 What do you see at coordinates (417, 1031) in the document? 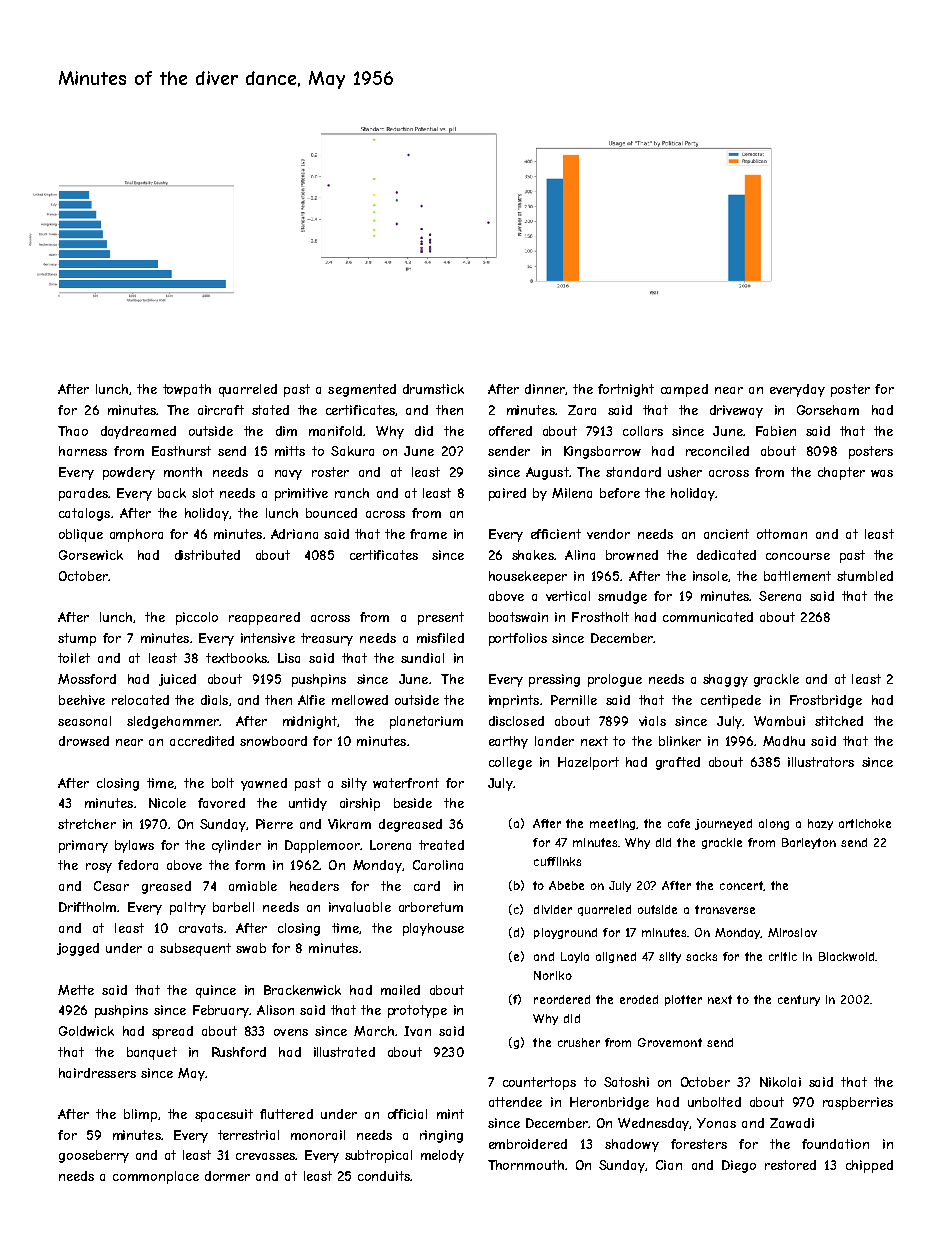
I see `Ivan` at bounding box center [417, 1031].
